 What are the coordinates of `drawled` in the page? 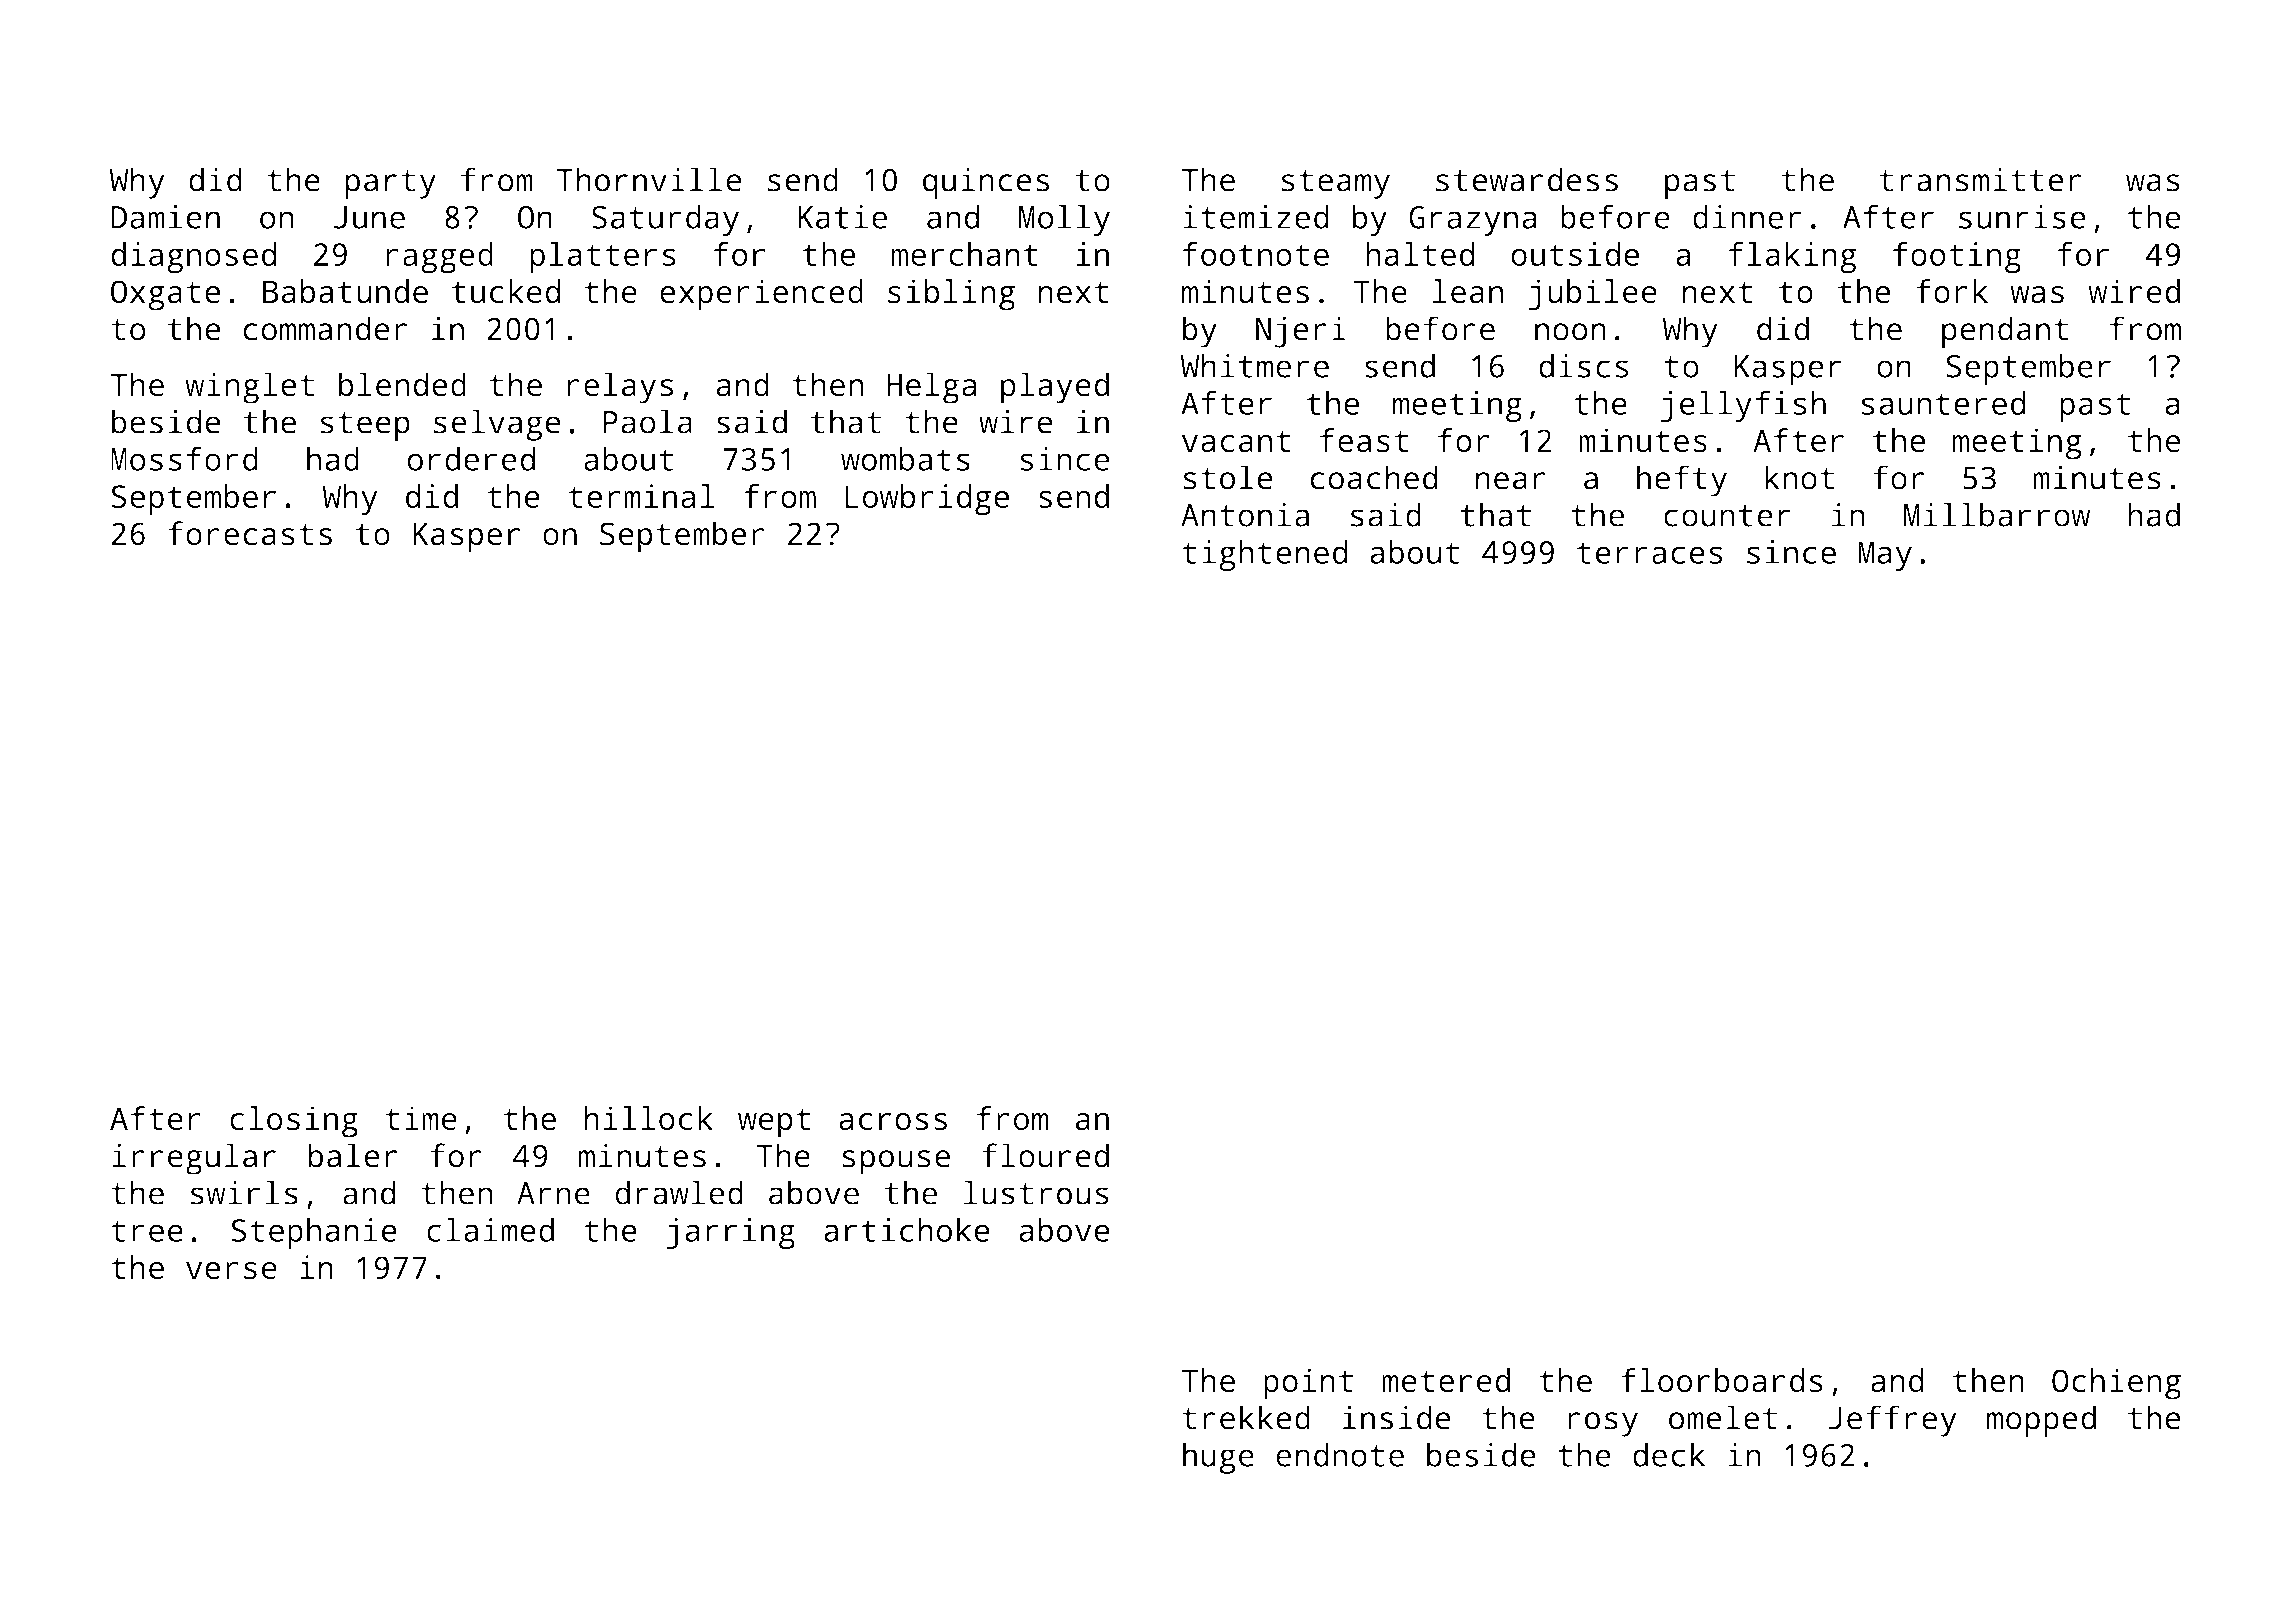 It's located at (679, 1192).
